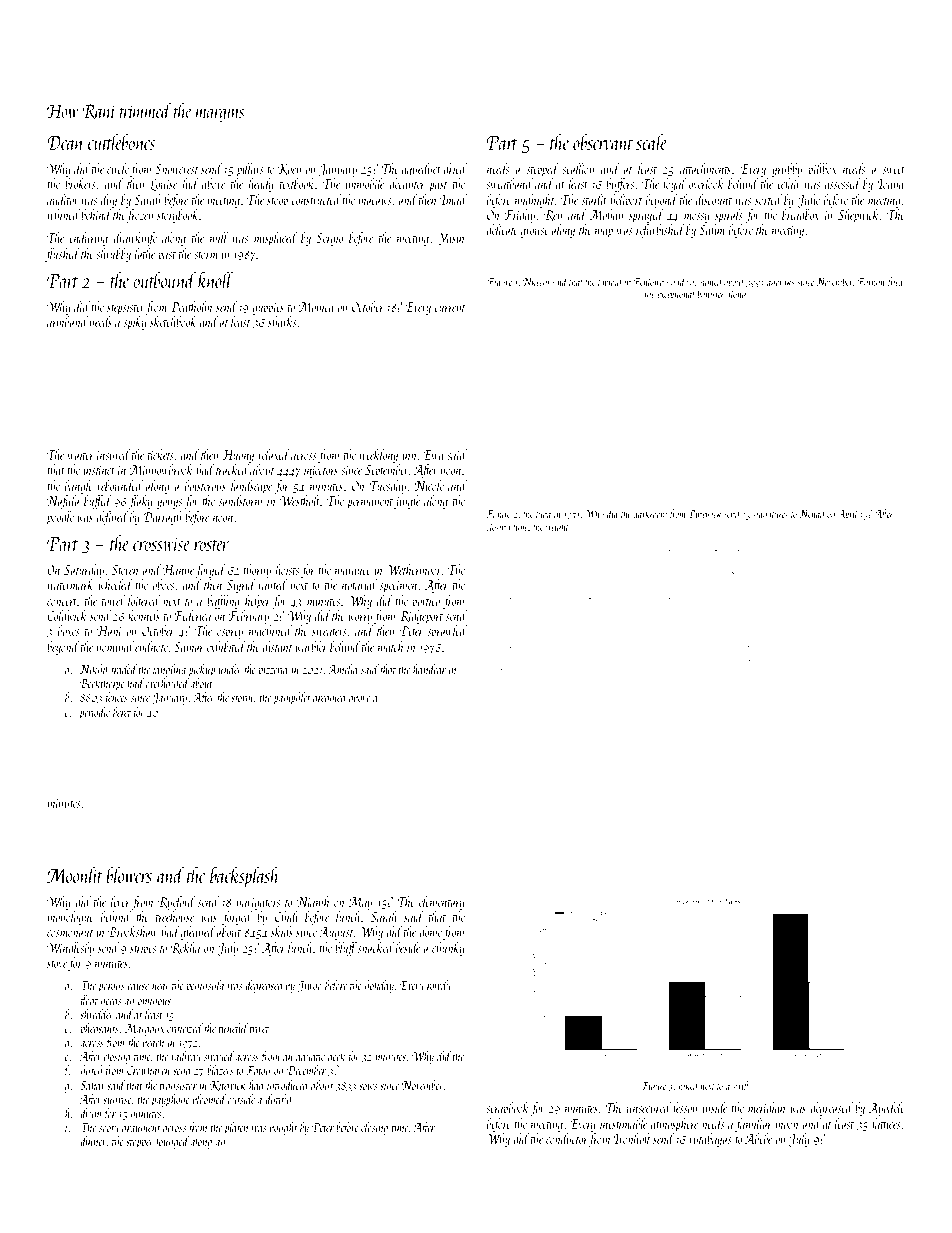  What do you see at coordinates (70, 918) in the page?
I see `monologue` at bounding box center [70, 918].
